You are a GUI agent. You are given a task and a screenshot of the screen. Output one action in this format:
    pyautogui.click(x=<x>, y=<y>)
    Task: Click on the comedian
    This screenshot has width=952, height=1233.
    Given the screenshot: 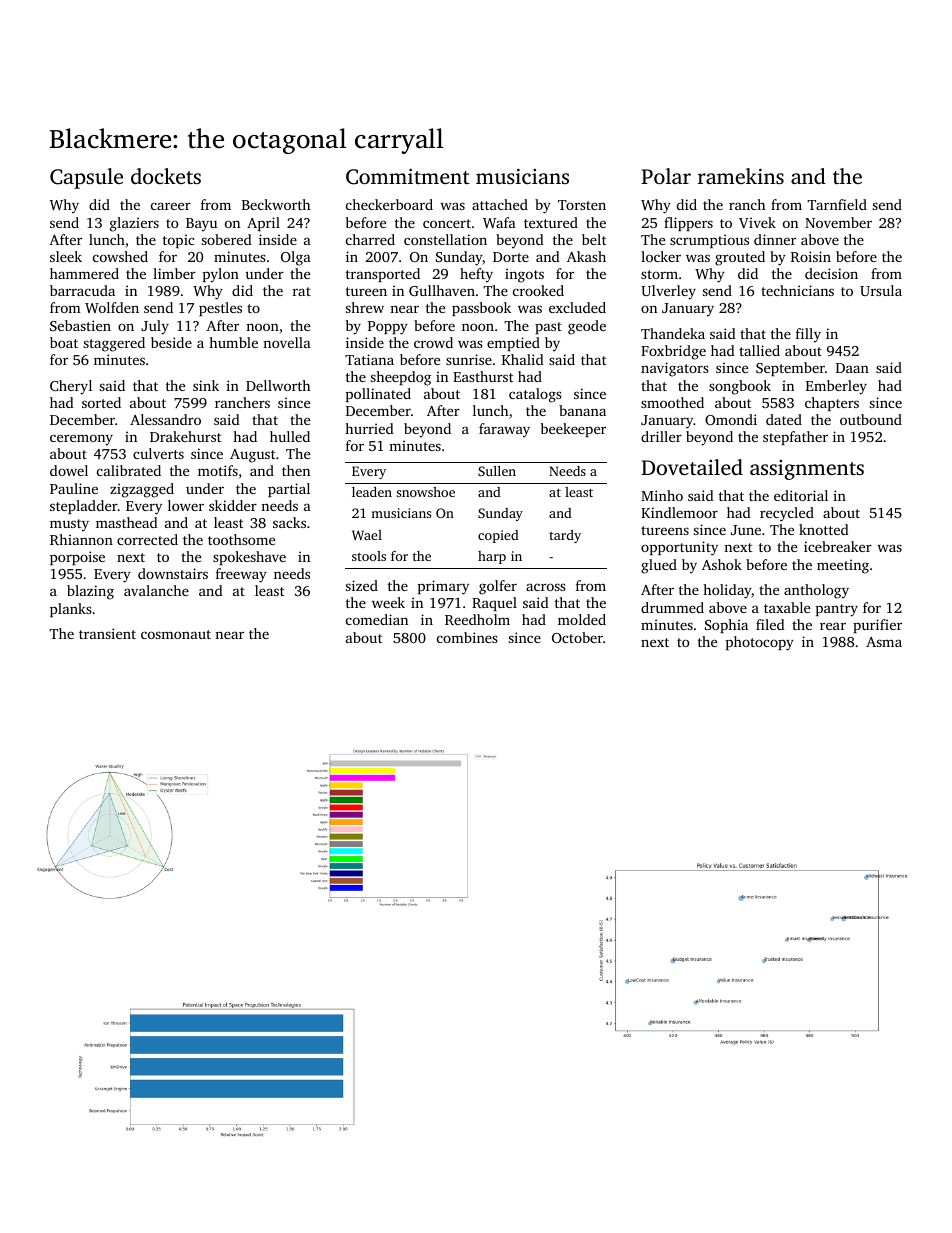 What is the action you would take?
    pyautogui.click(x=377, y=619)
